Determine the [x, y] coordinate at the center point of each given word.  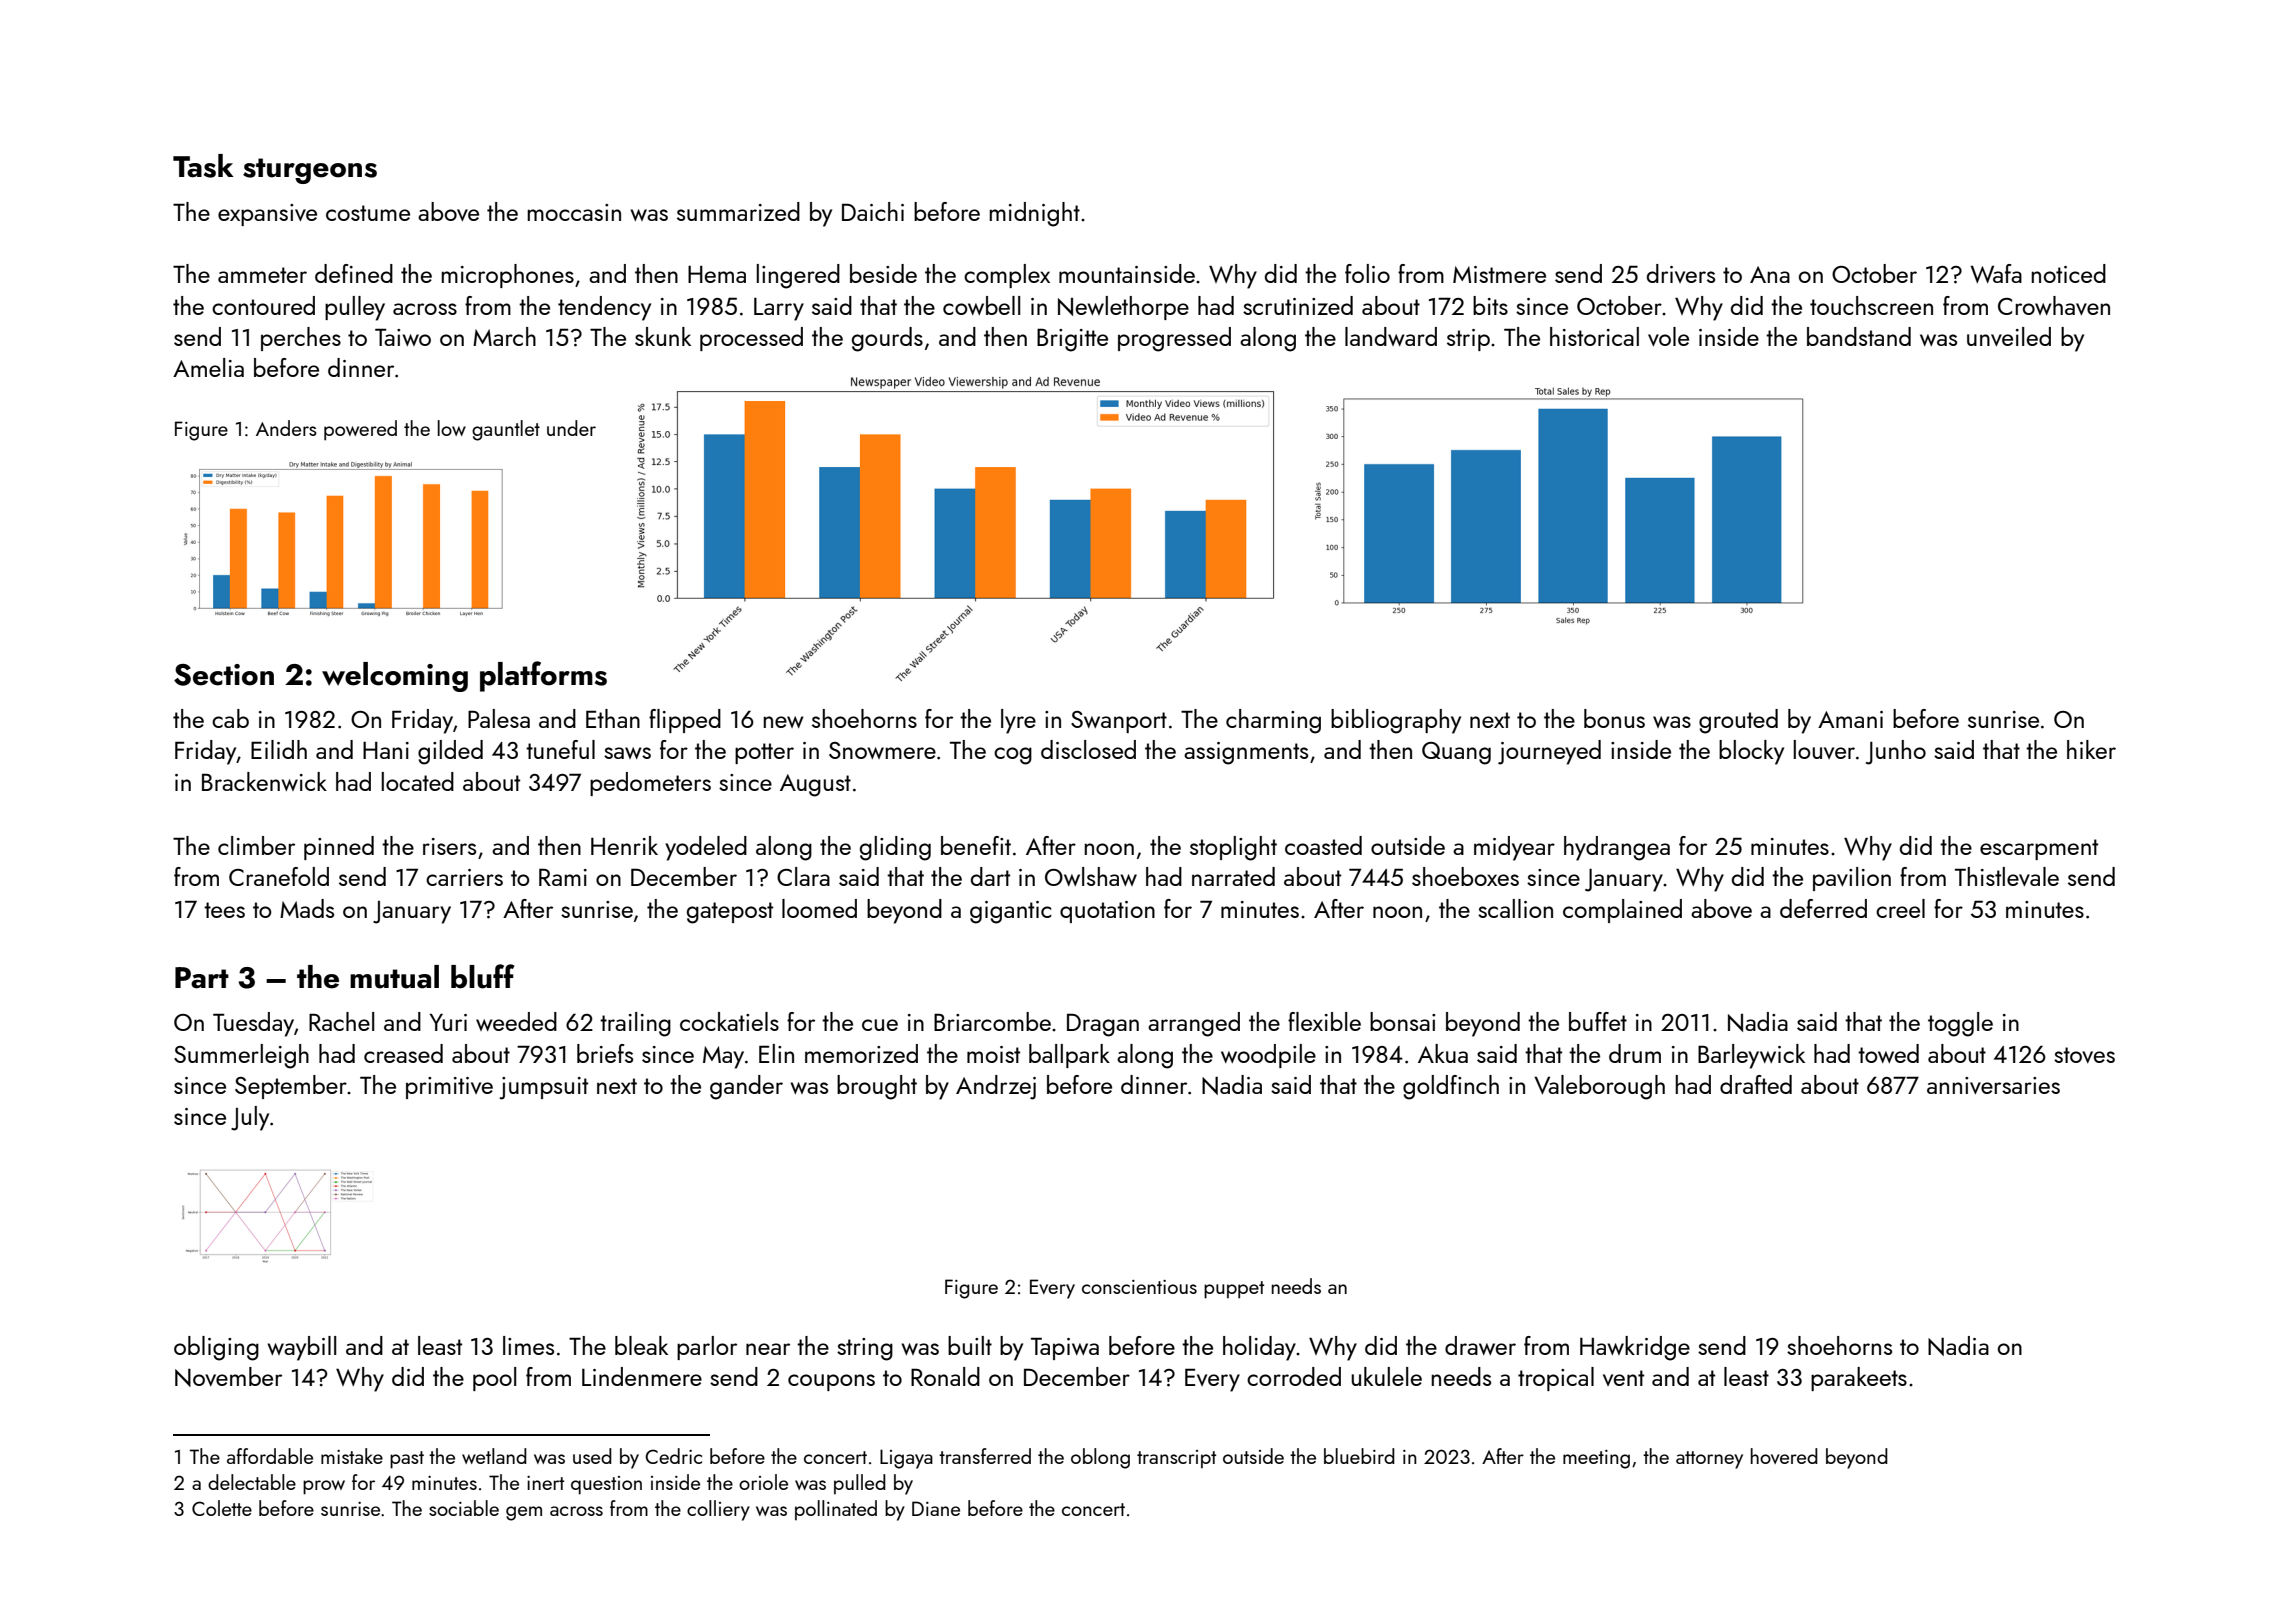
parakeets [1859, 1379]
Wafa [1996, 273]
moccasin [574, 212]
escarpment [2039, 849]
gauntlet [506, 430]
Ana [1770, 274]
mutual [394, 977]
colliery [718, 1510]
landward [1391, 336]
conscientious [1139, 1287]
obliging [216, 1348]
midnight [1034, 214]
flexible [1324, 1021]
